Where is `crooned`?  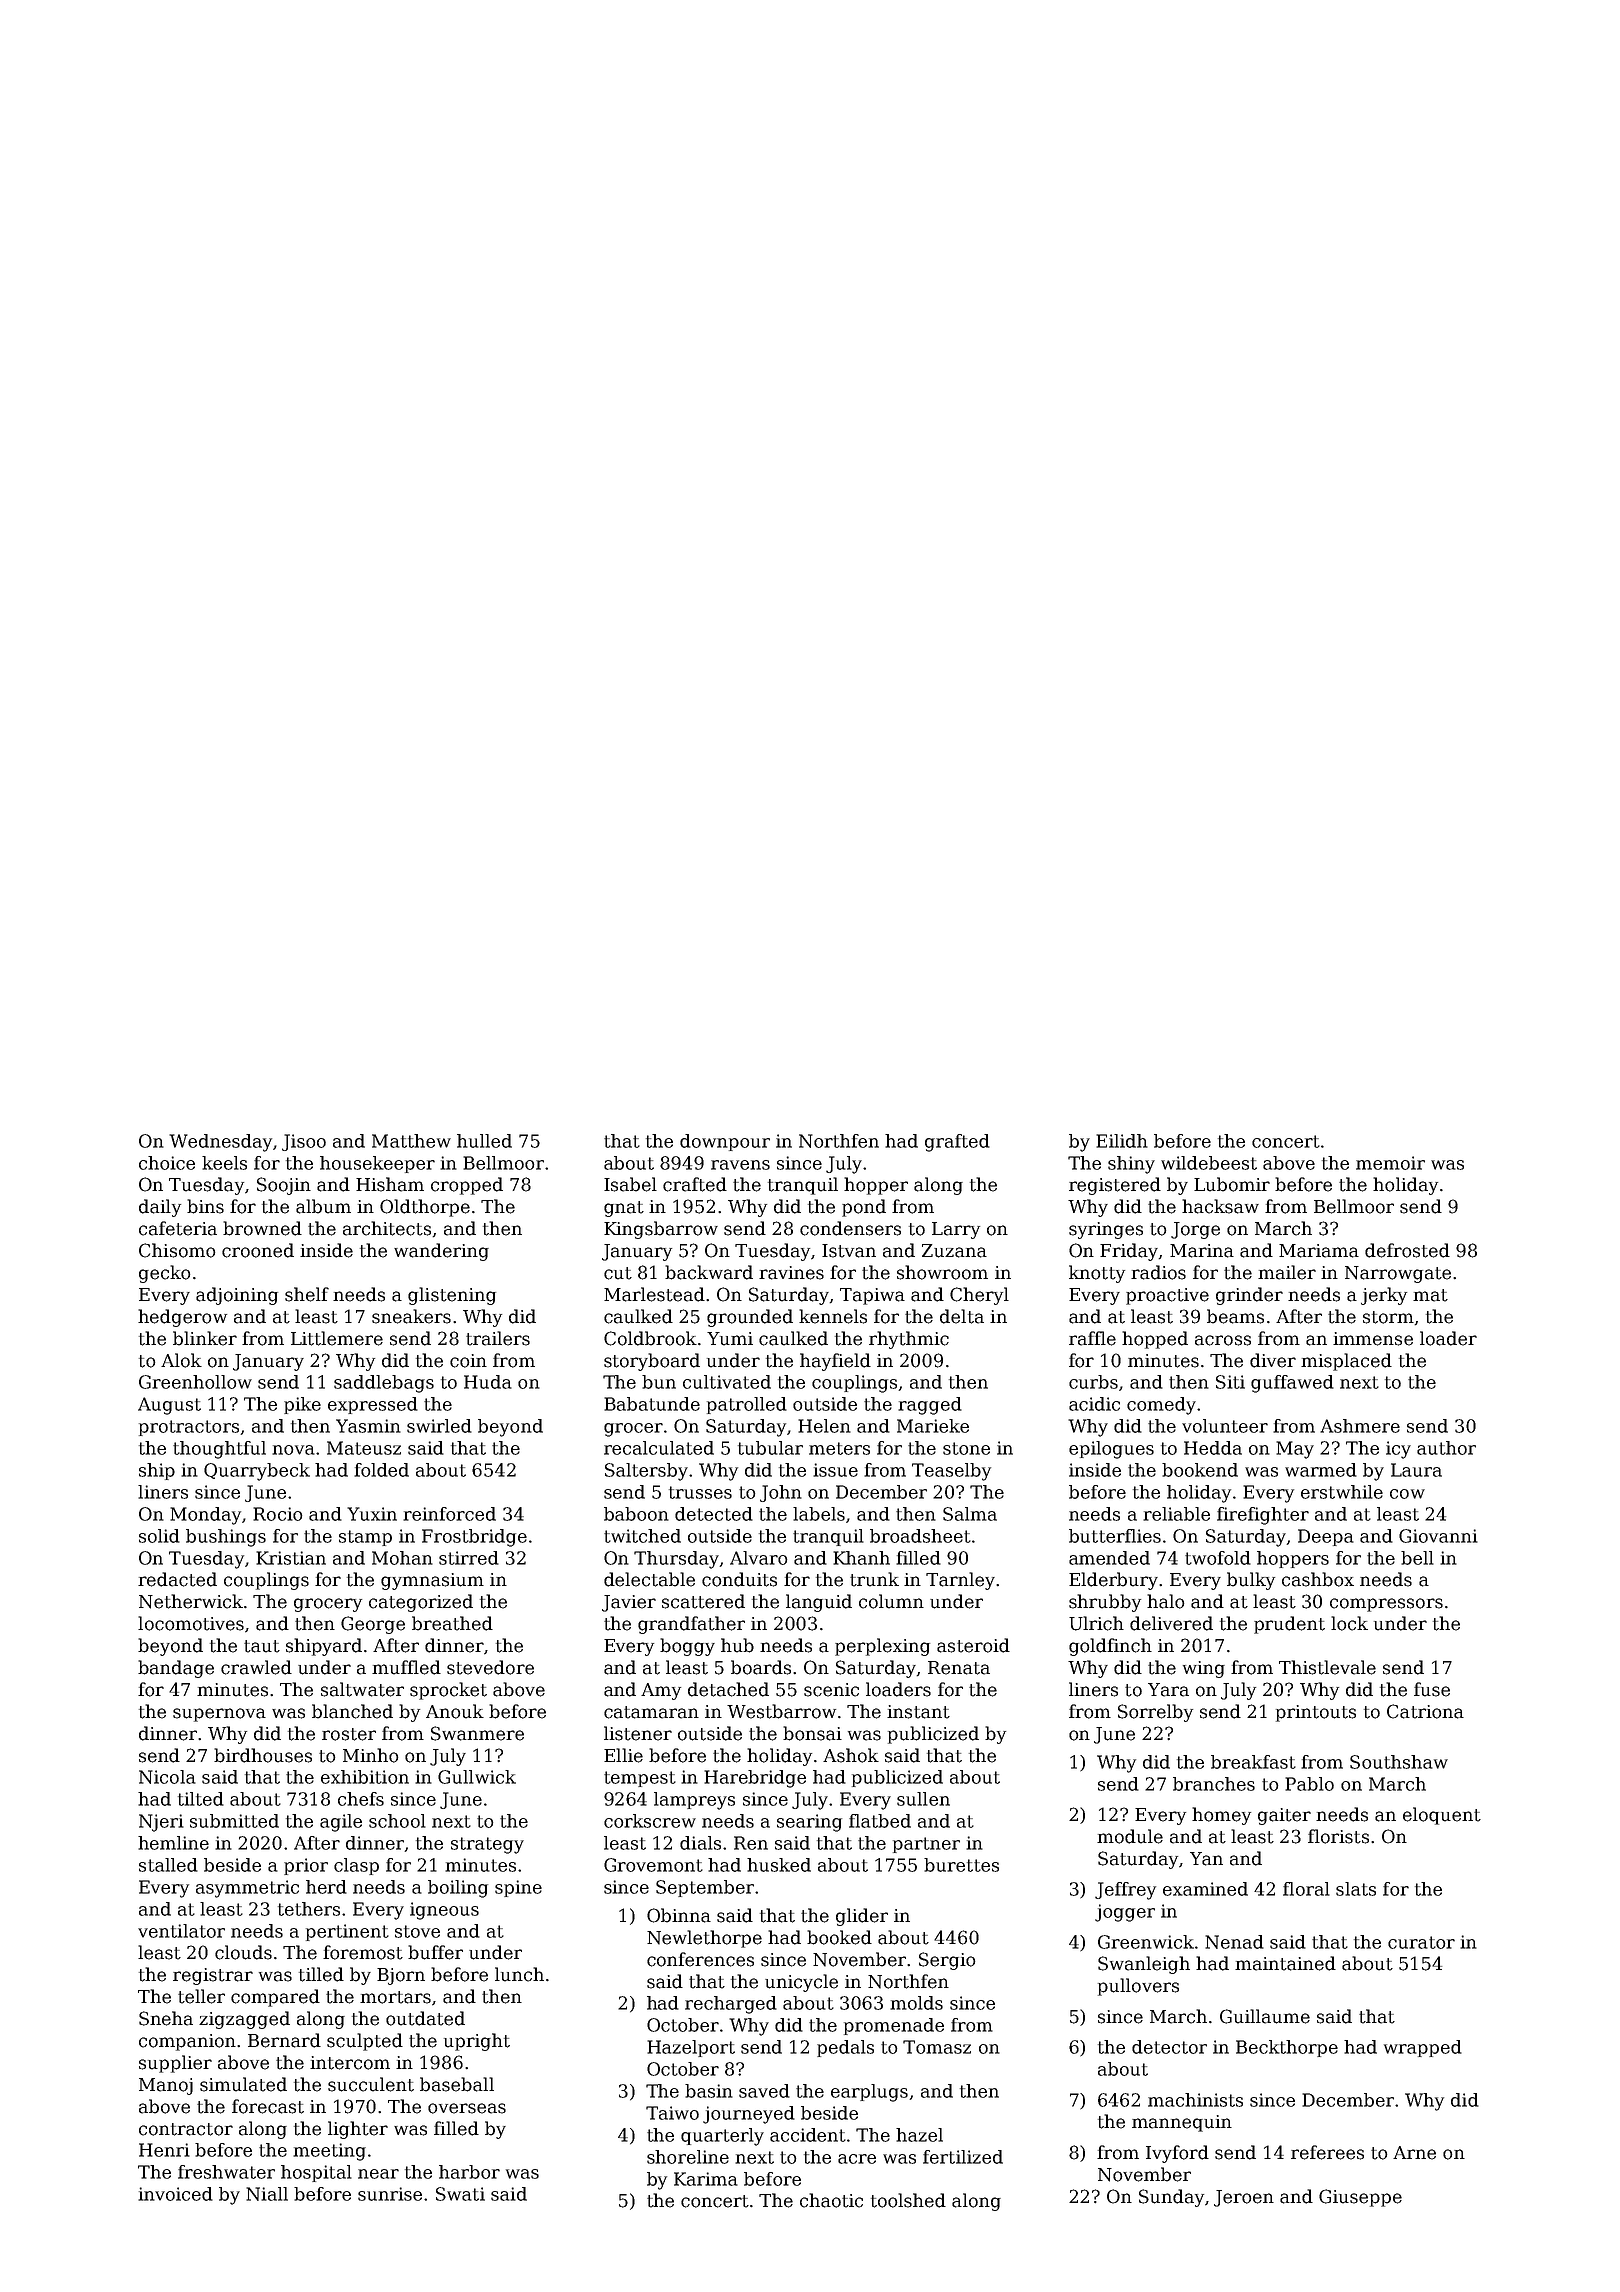
crooned is located at coordinates (258, 1250).
